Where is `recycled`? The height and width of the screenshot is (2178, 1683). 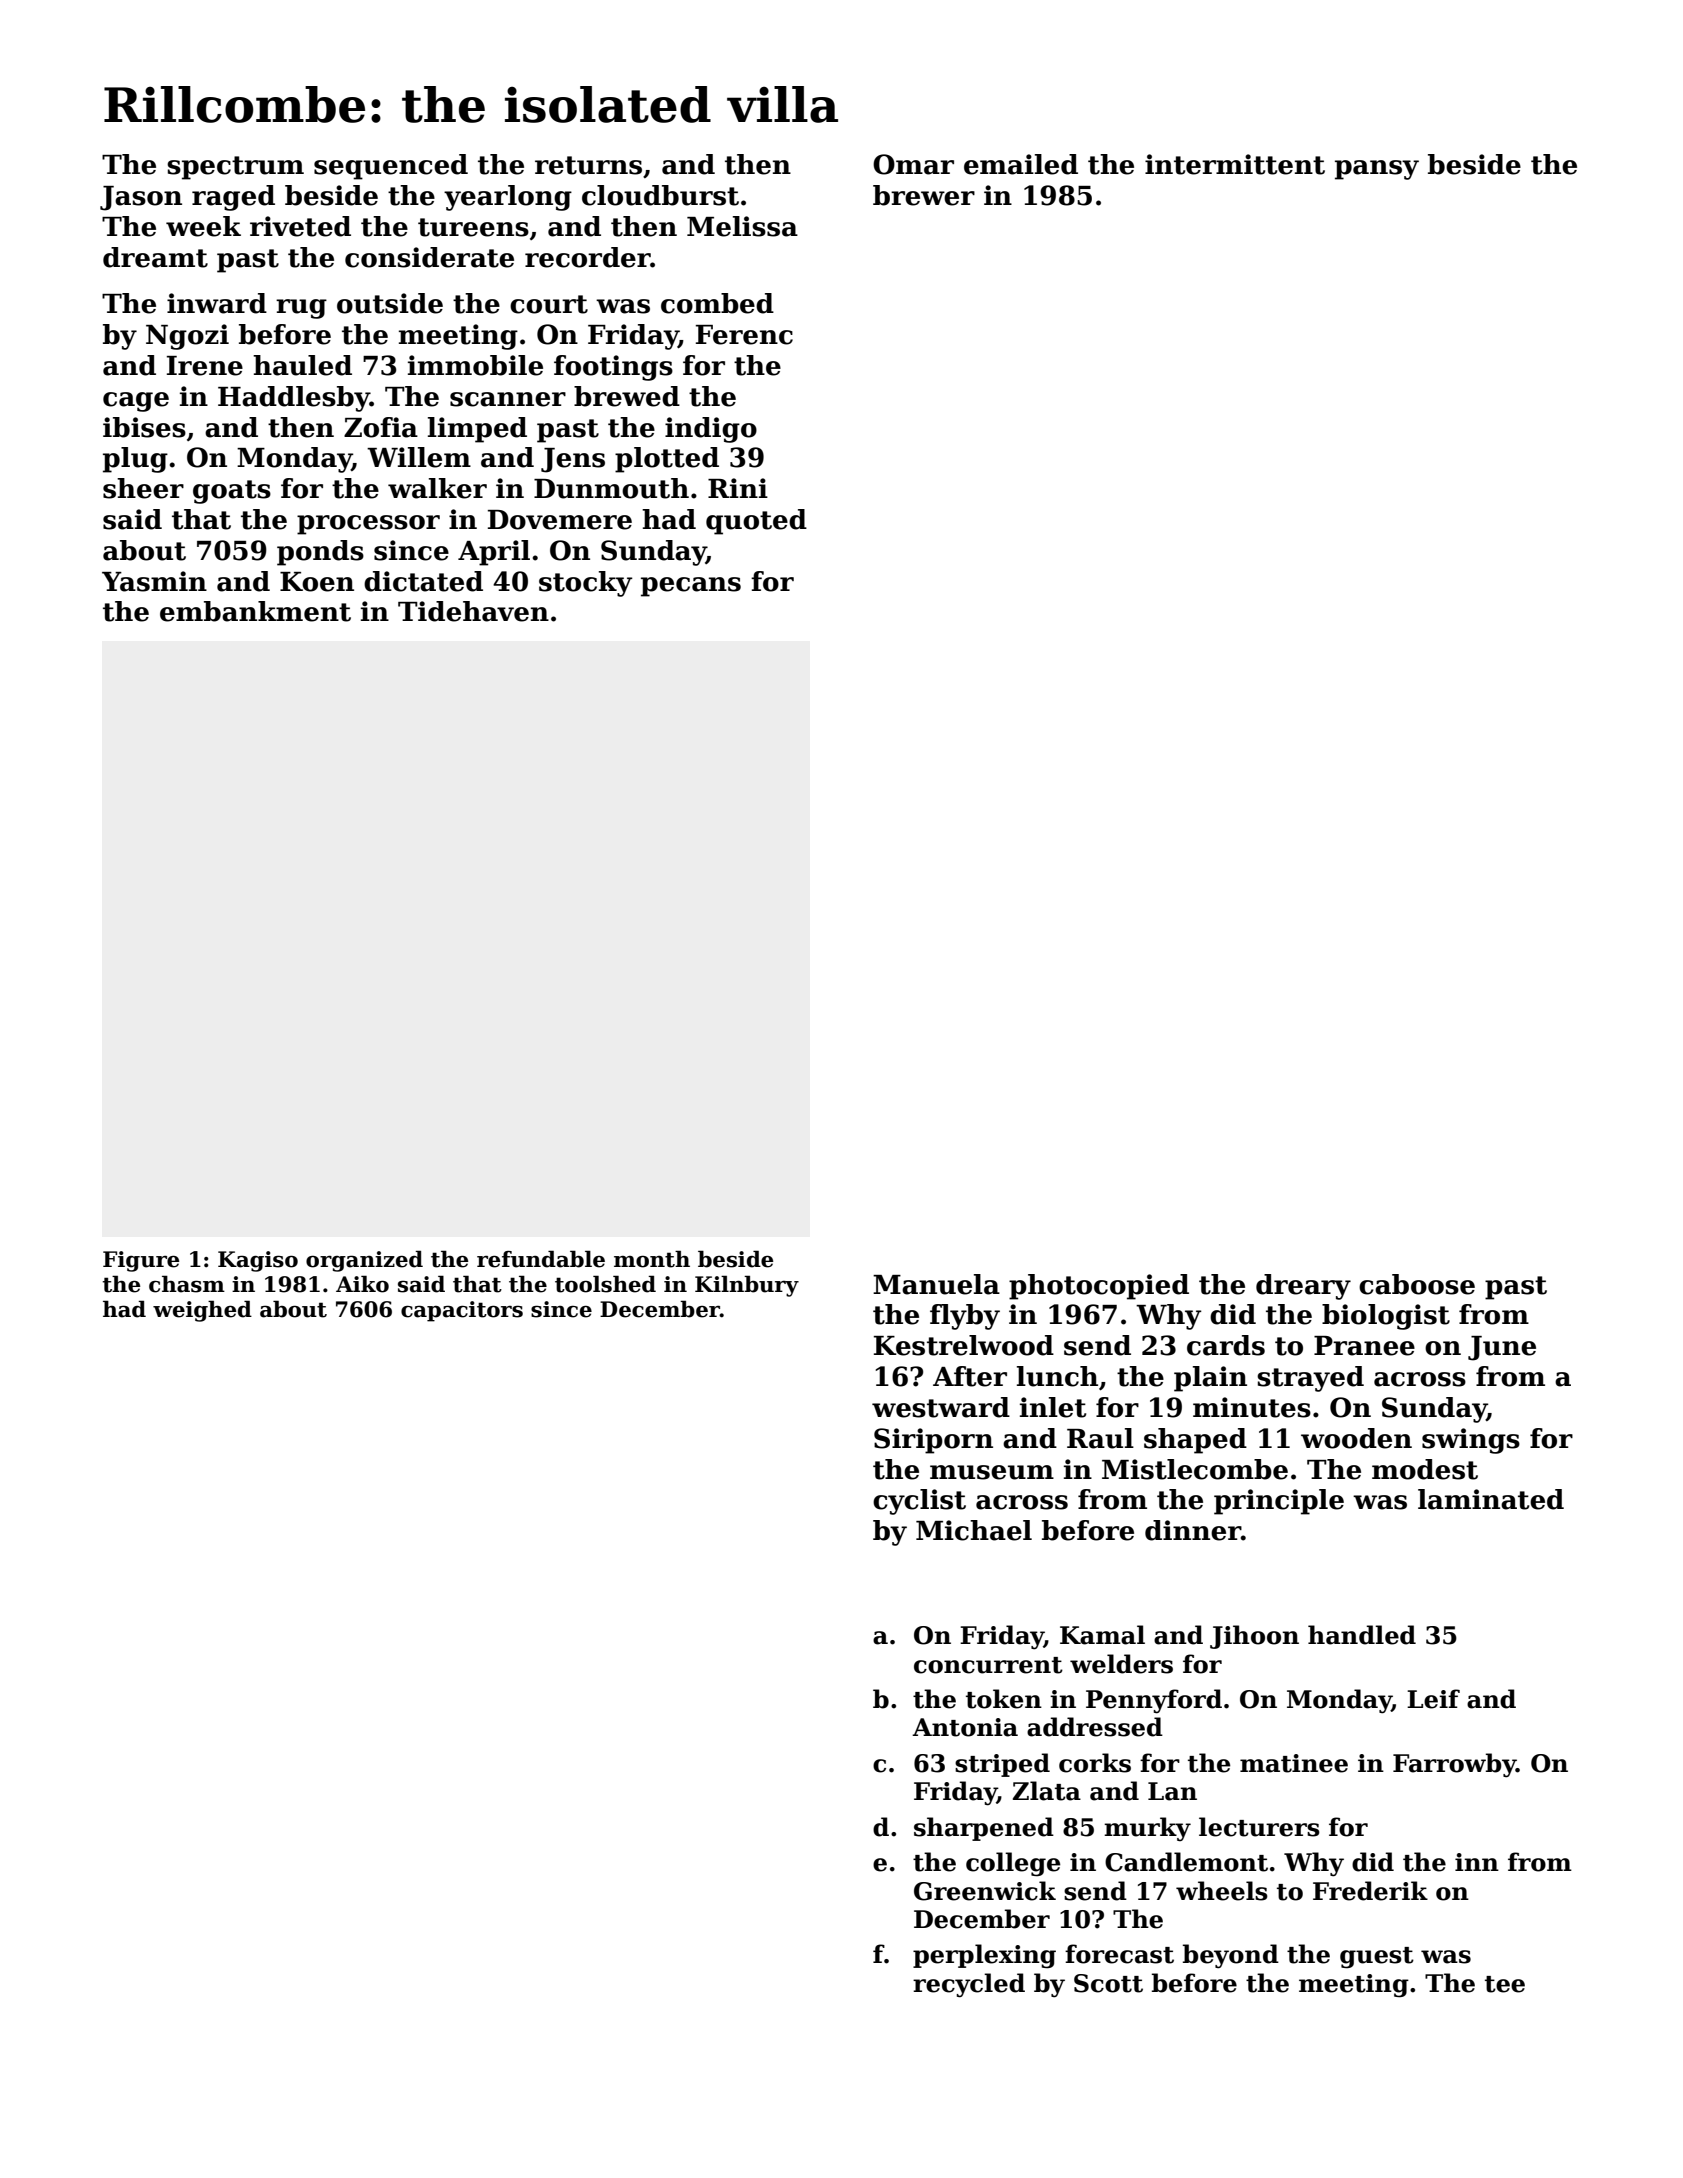 recycled is located at coordinates (969, 1985).
